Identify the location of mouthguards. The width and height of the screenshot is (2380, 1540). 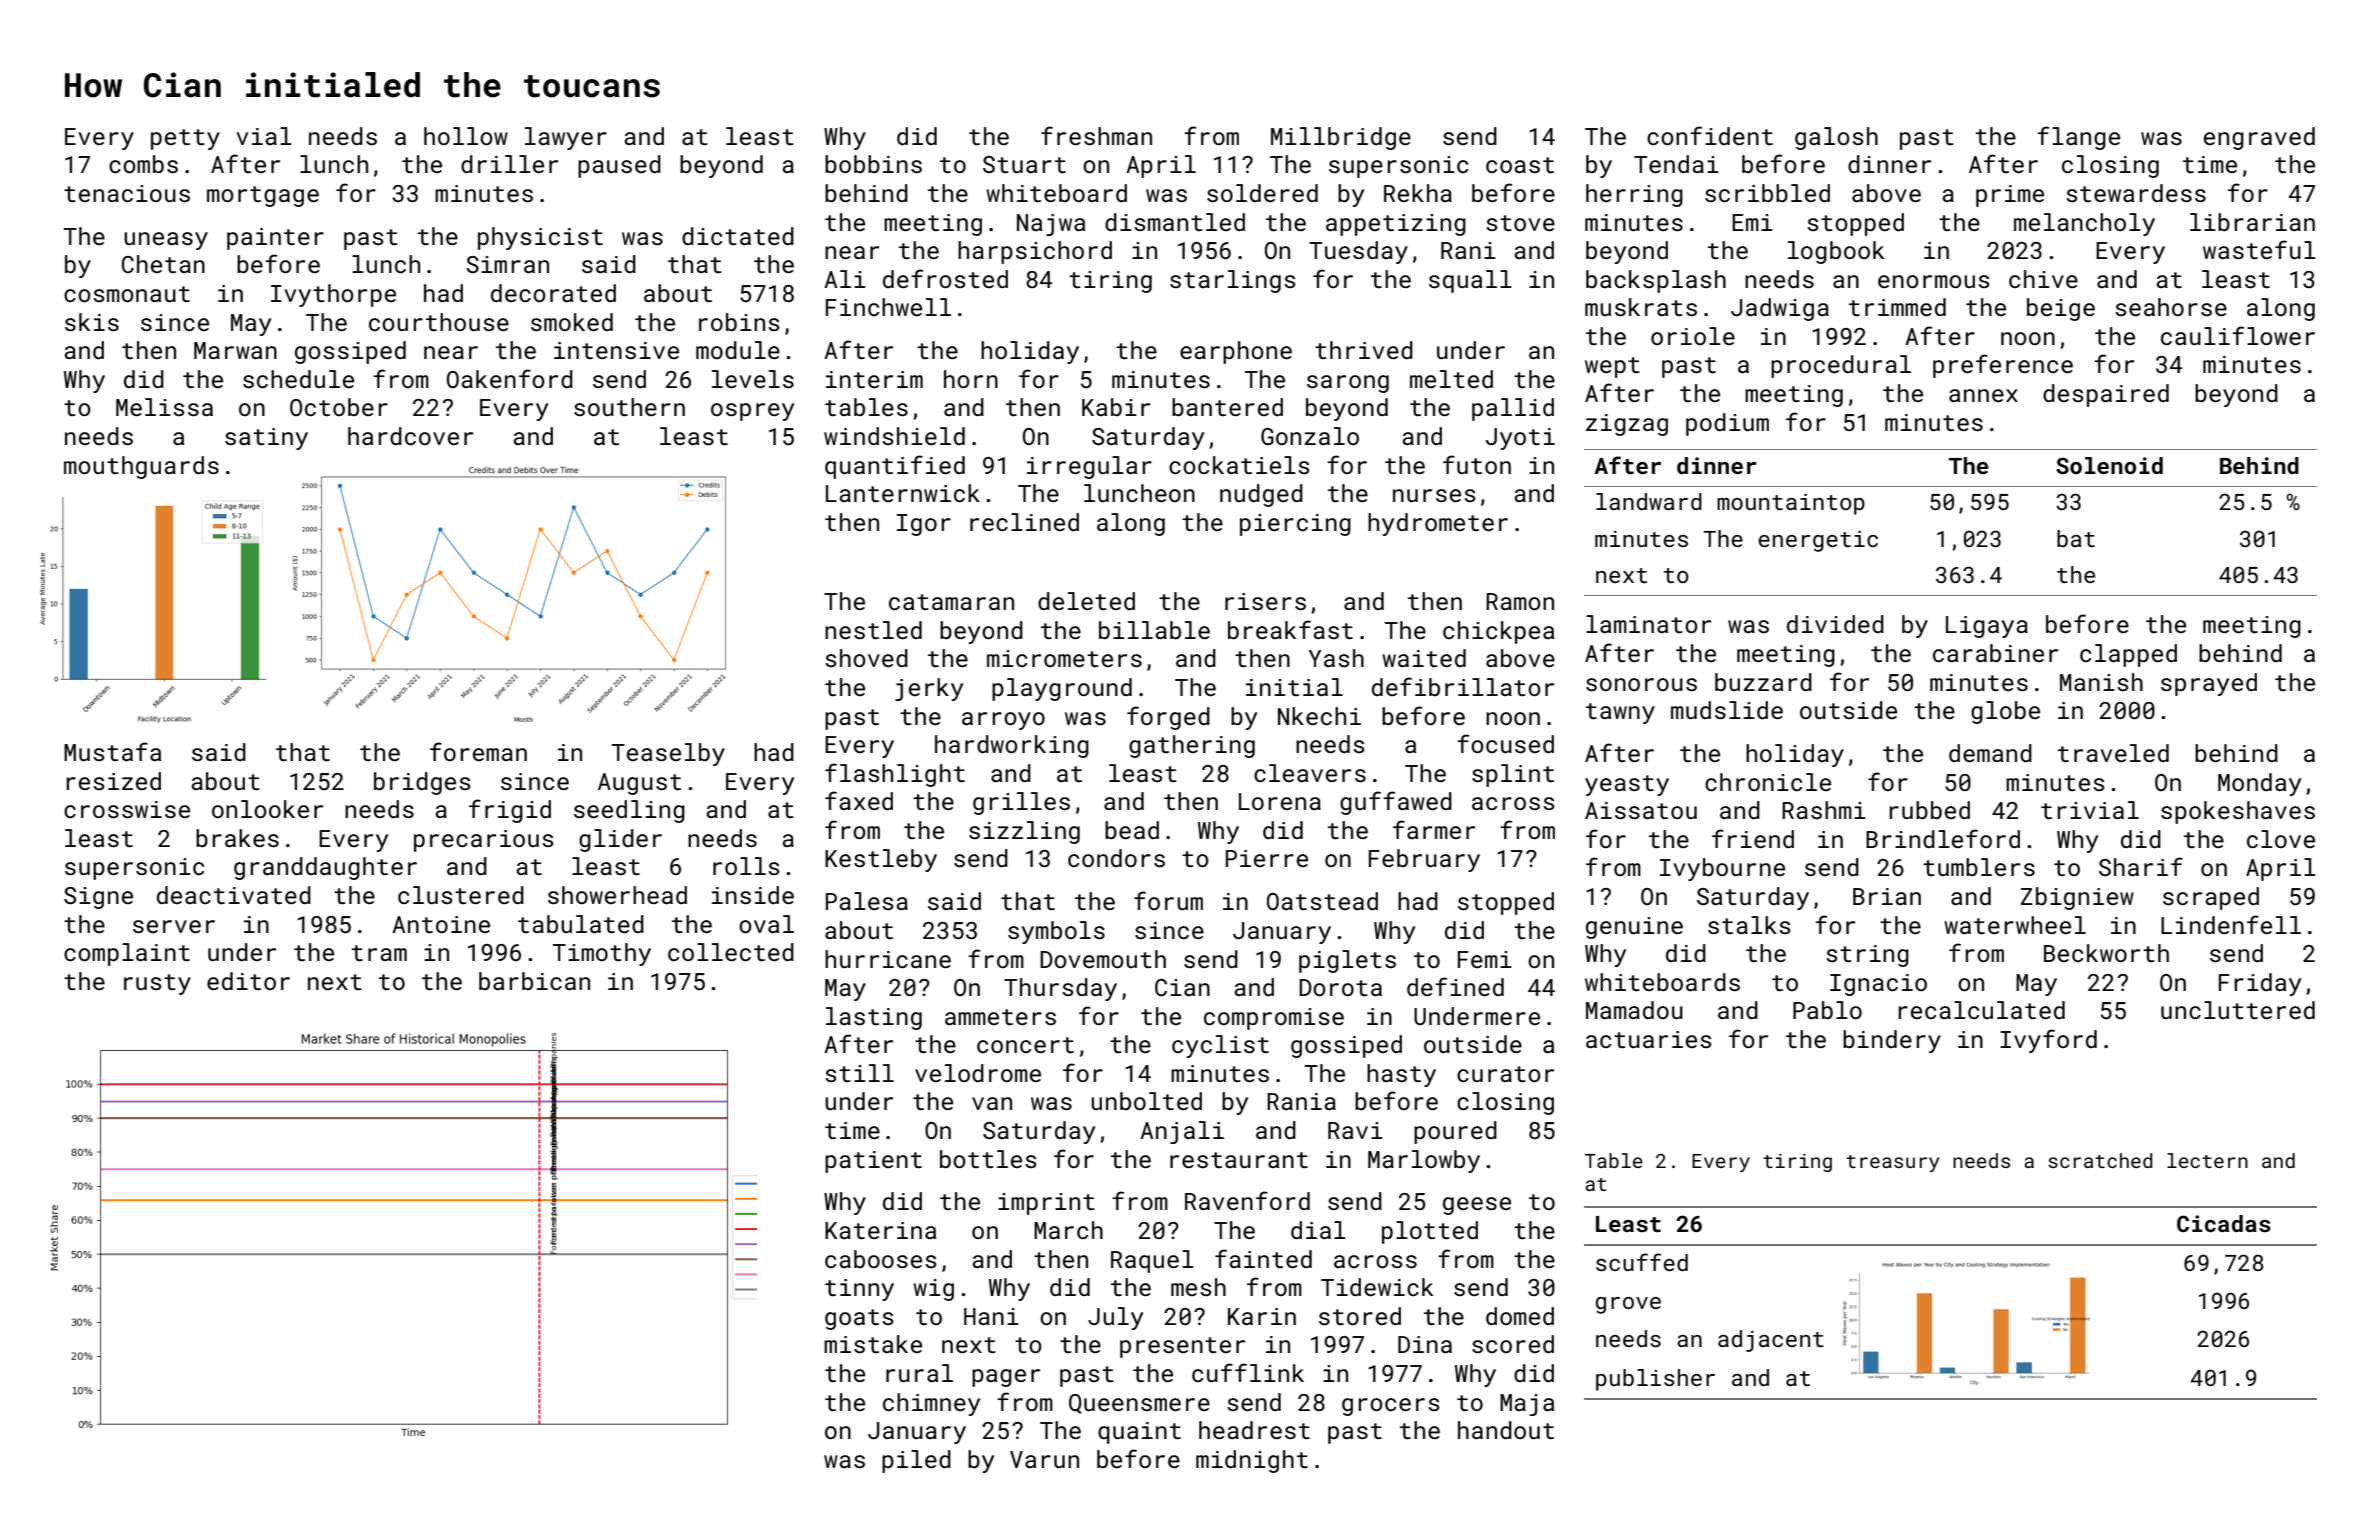
(141, 467).
